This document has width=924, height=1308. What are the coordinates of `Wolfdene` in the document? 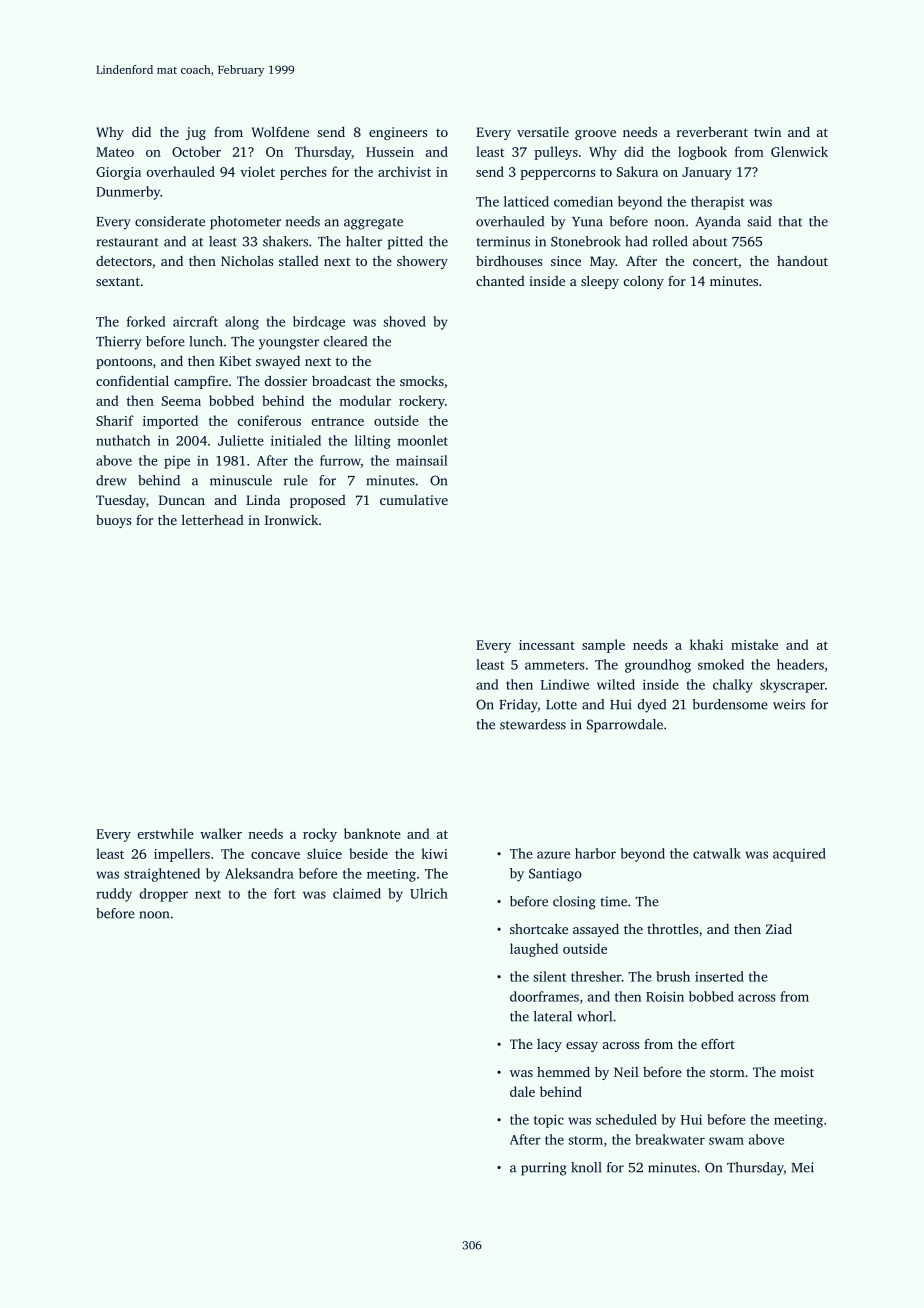 It's located at (280, 131).
